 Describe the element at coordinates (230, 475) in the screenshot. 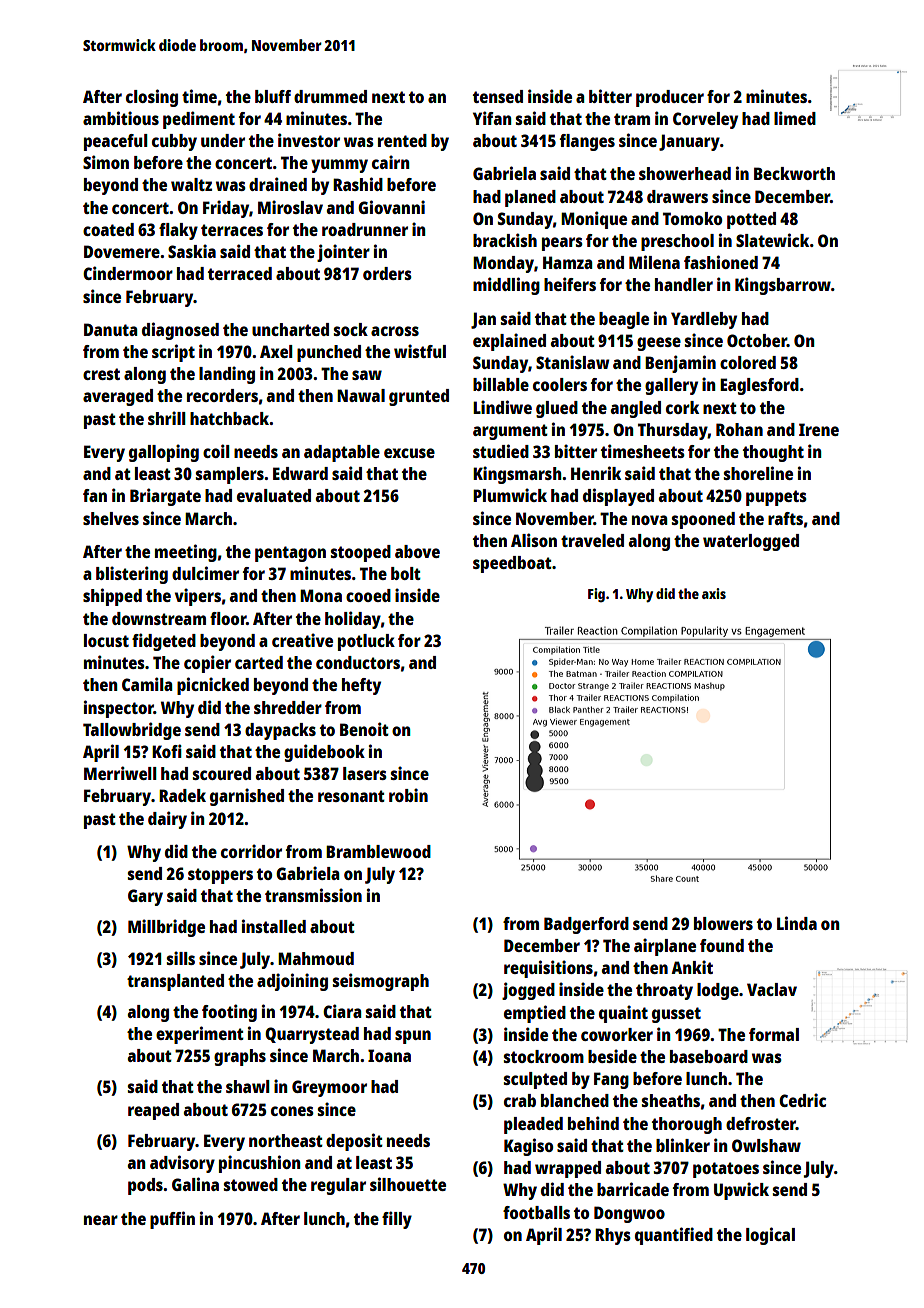

I see `samplers` at that location.
